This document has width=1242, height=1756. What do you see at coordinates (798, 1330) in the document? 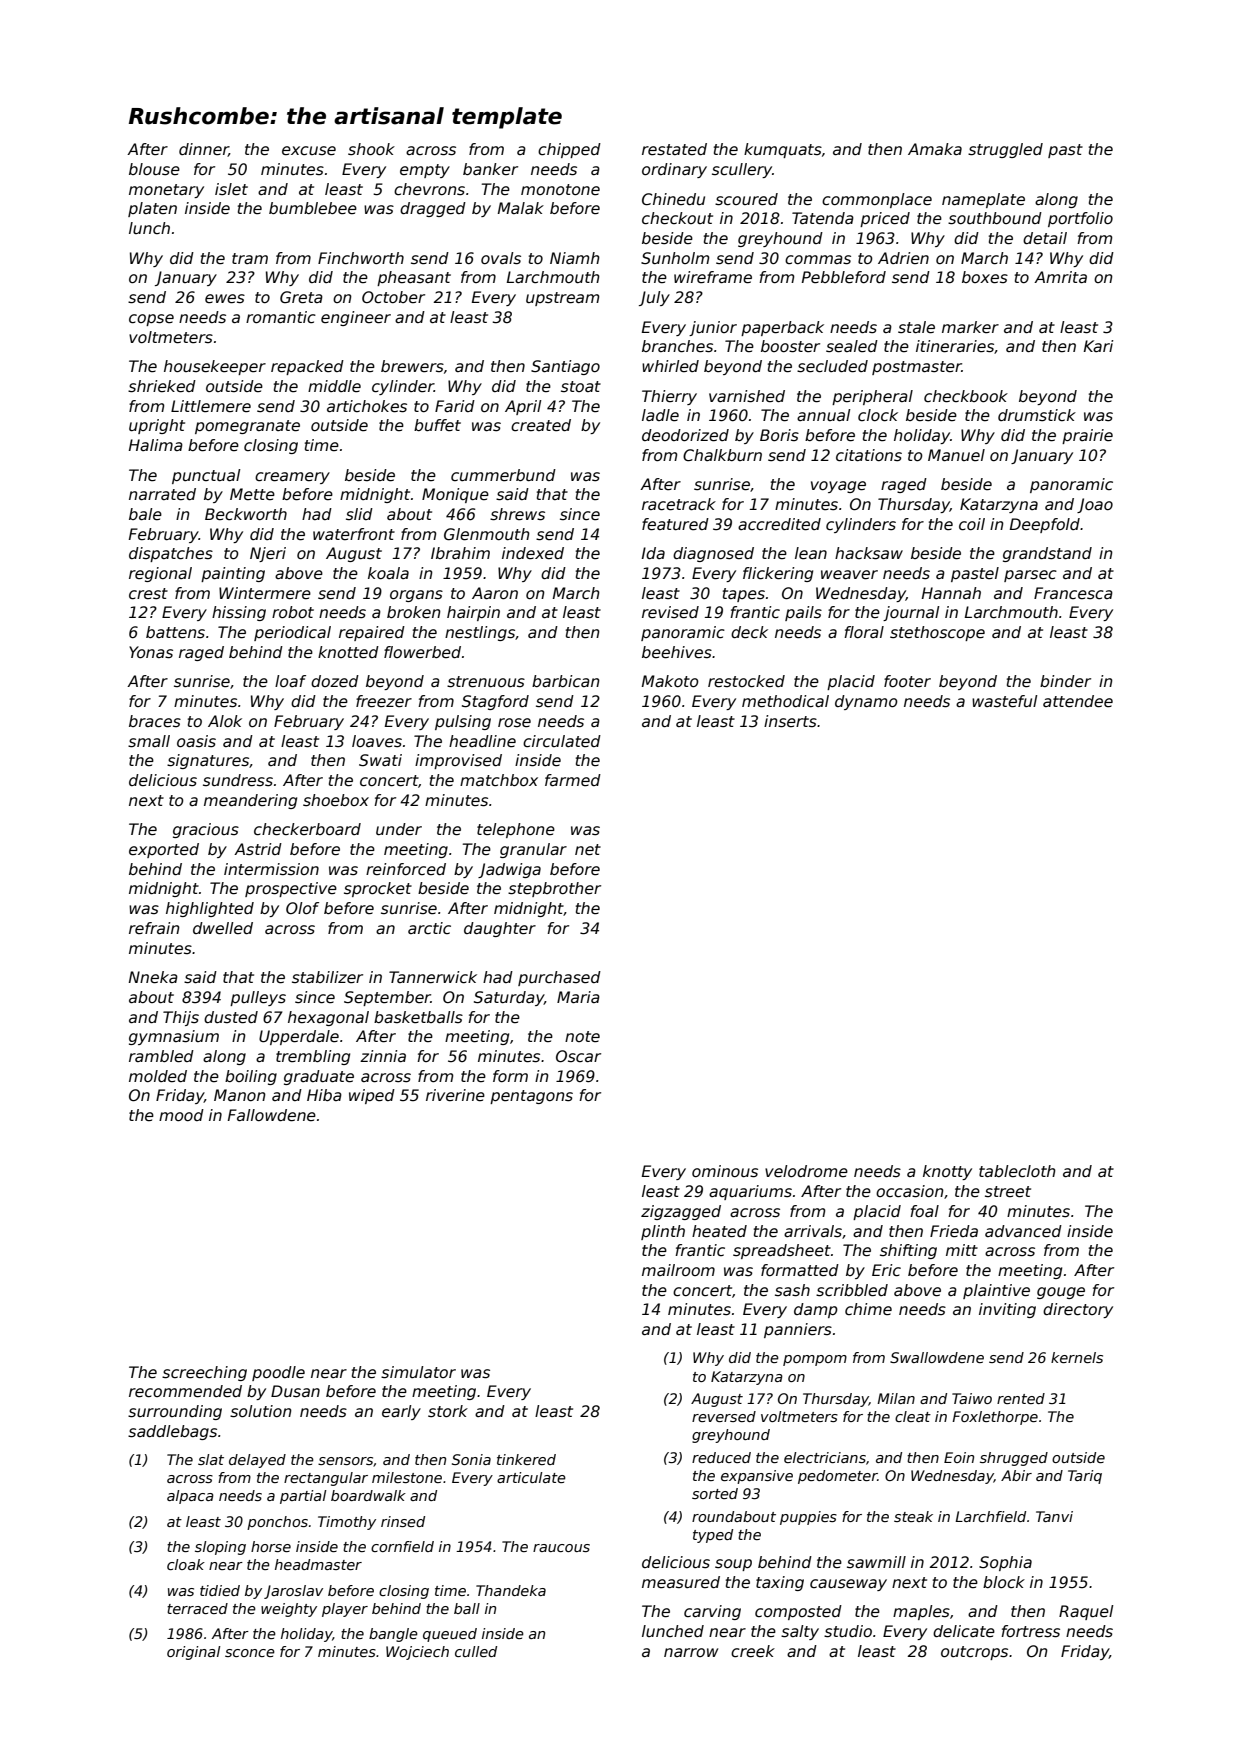
I see `panniers` at bounding box center [798, 1330].
